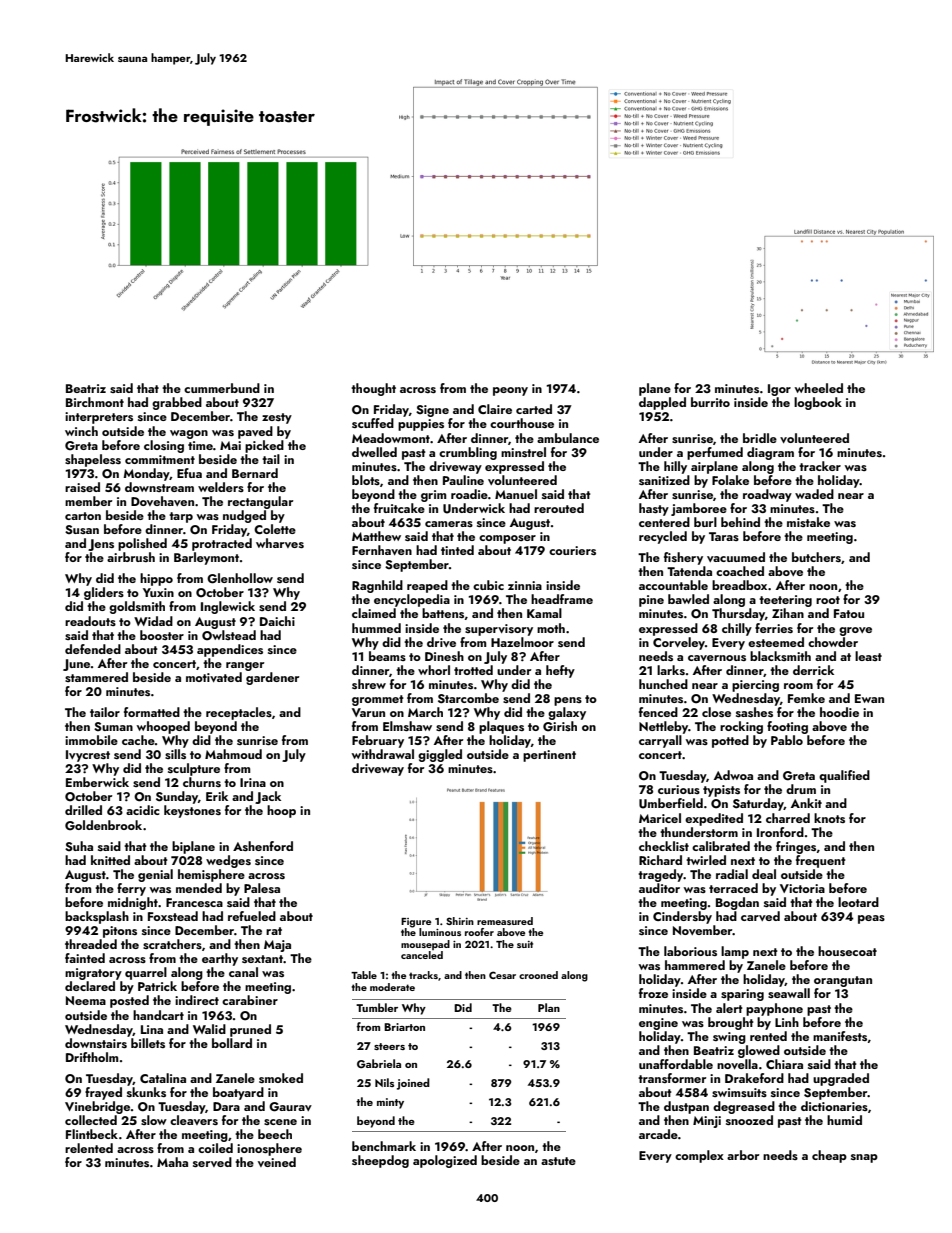 Image resolution: width=952 pixels, height=1233 pixels. I want to click on Mahmoud, so click(233, 754).
